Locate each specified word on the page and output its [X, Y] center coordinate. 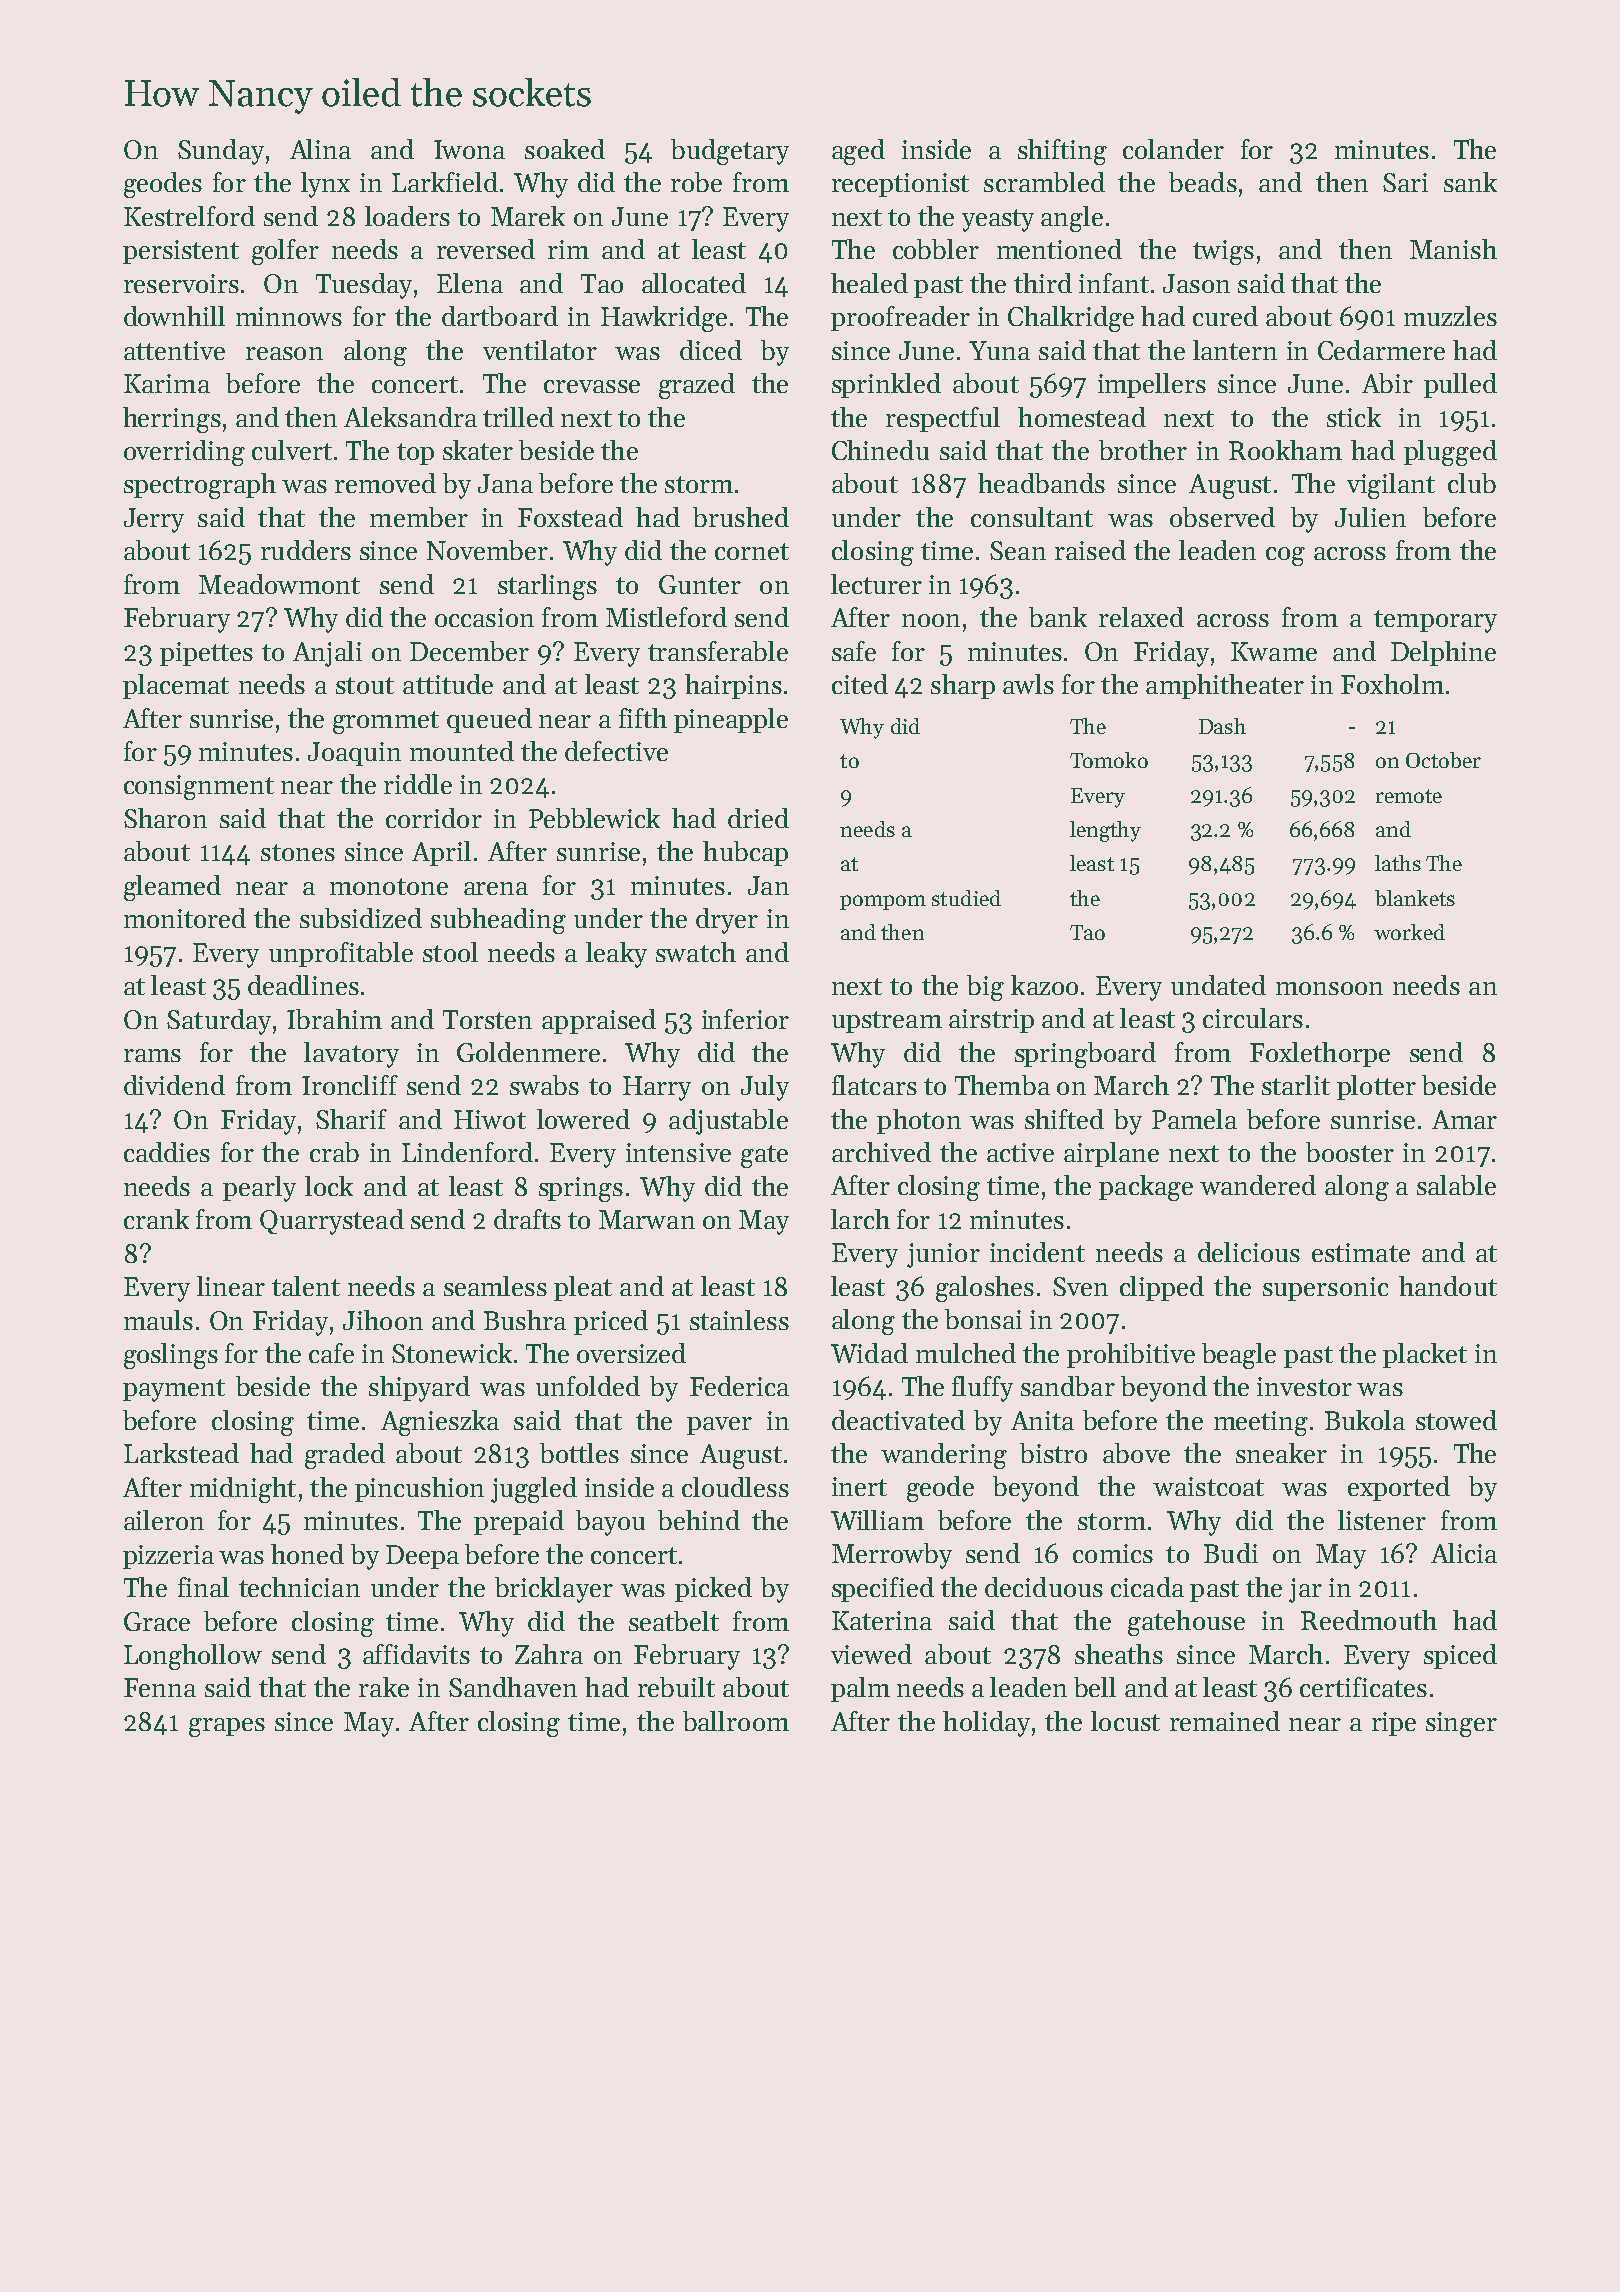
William [877, 1520]
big [985, 988]
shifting [1062, 152]
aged [858, 152]
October [1443, 760]
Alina [320, 149]
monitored [185, 918]
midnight [243, 1490]
